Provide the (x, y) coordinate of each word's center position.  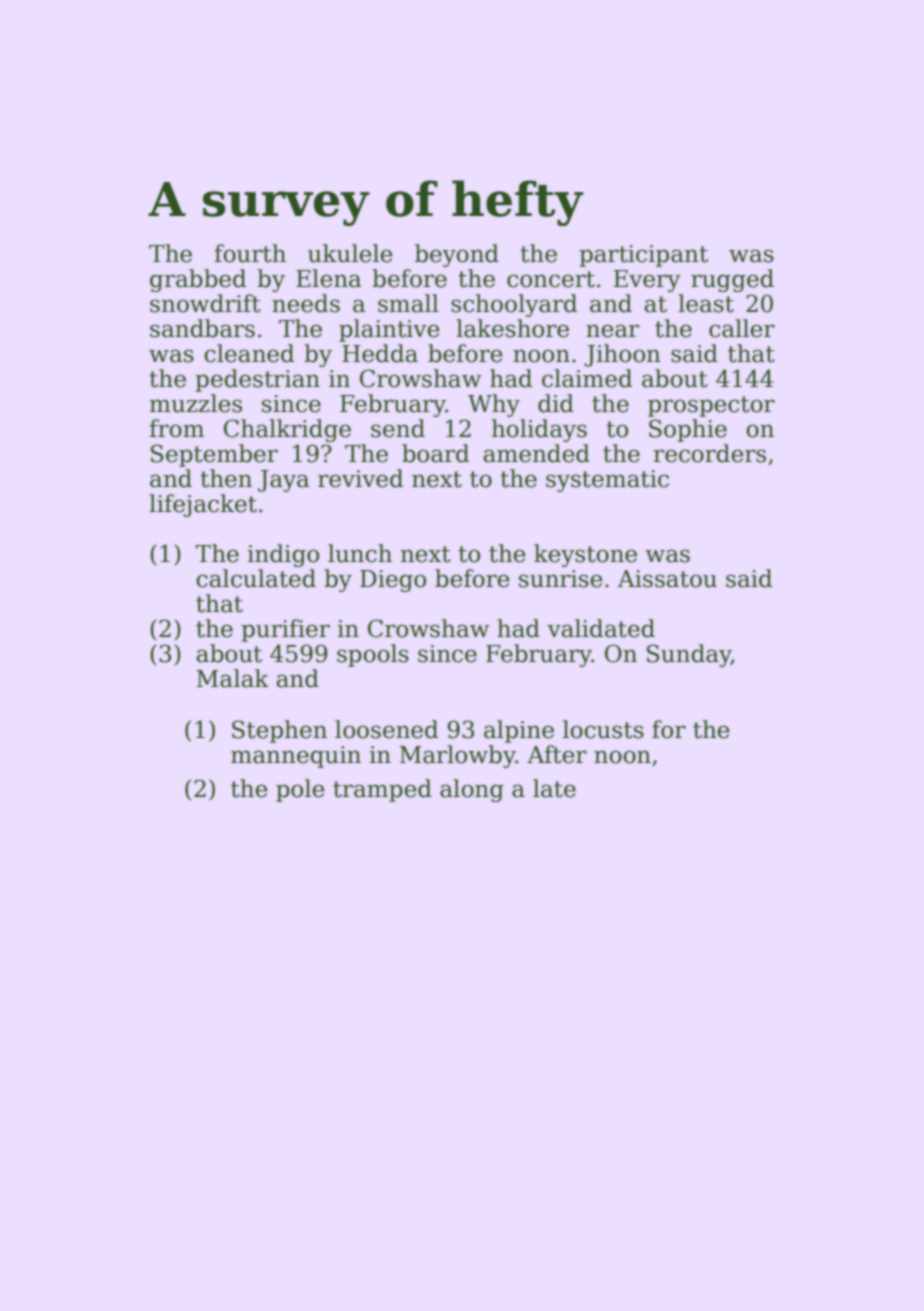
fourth (250, 253)
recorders (709, 453)
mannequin (296, 757)
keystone (585, 555)
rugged (732, 280)
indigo (283, 555)
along (472, 790)
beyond (457, 255)
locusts (603, 729)
